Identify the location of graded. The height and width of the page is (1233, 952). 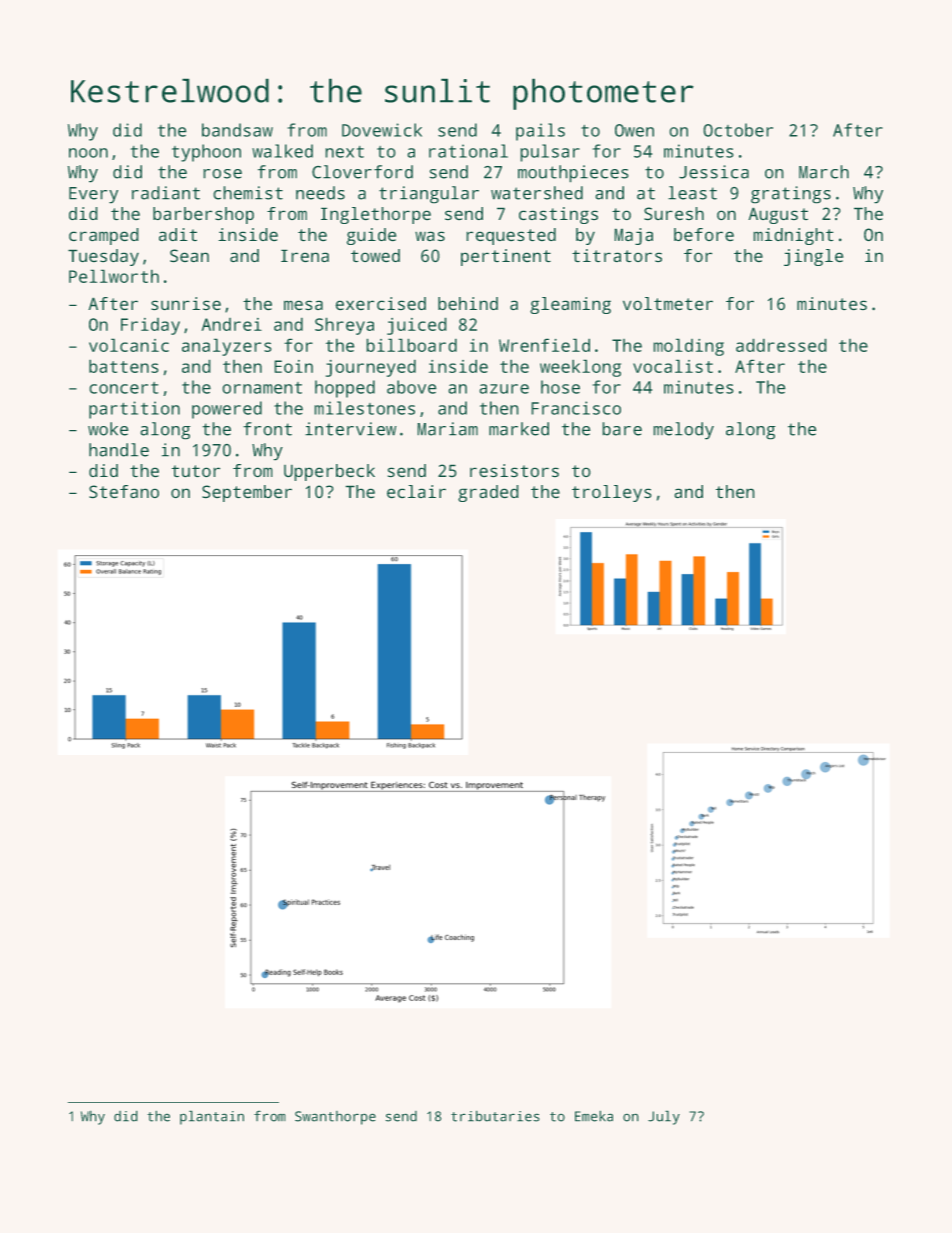
(488, 493).
